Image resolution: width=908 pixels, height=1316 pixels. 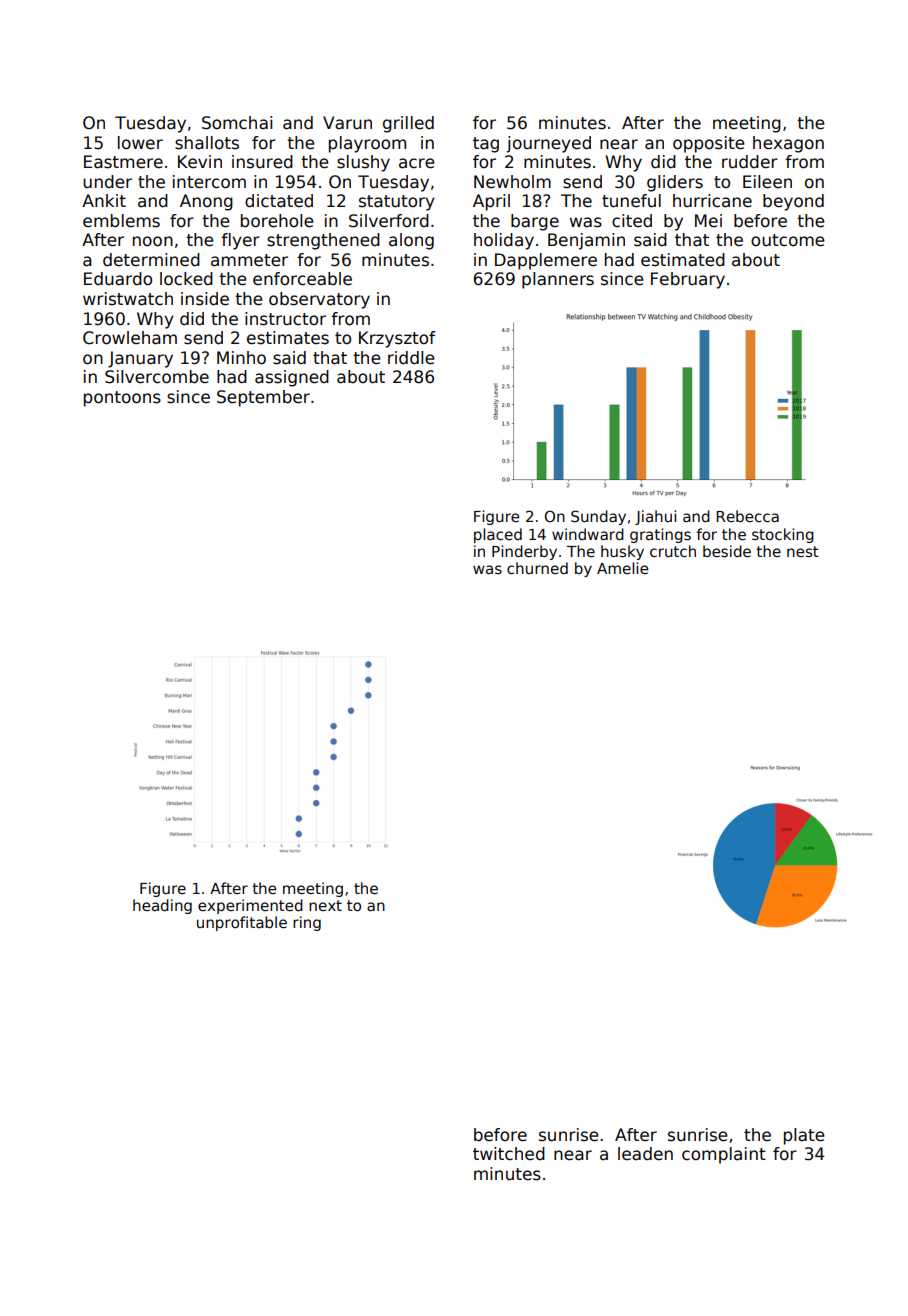 I want to click on twitched, so click(x=509, y=1154).
